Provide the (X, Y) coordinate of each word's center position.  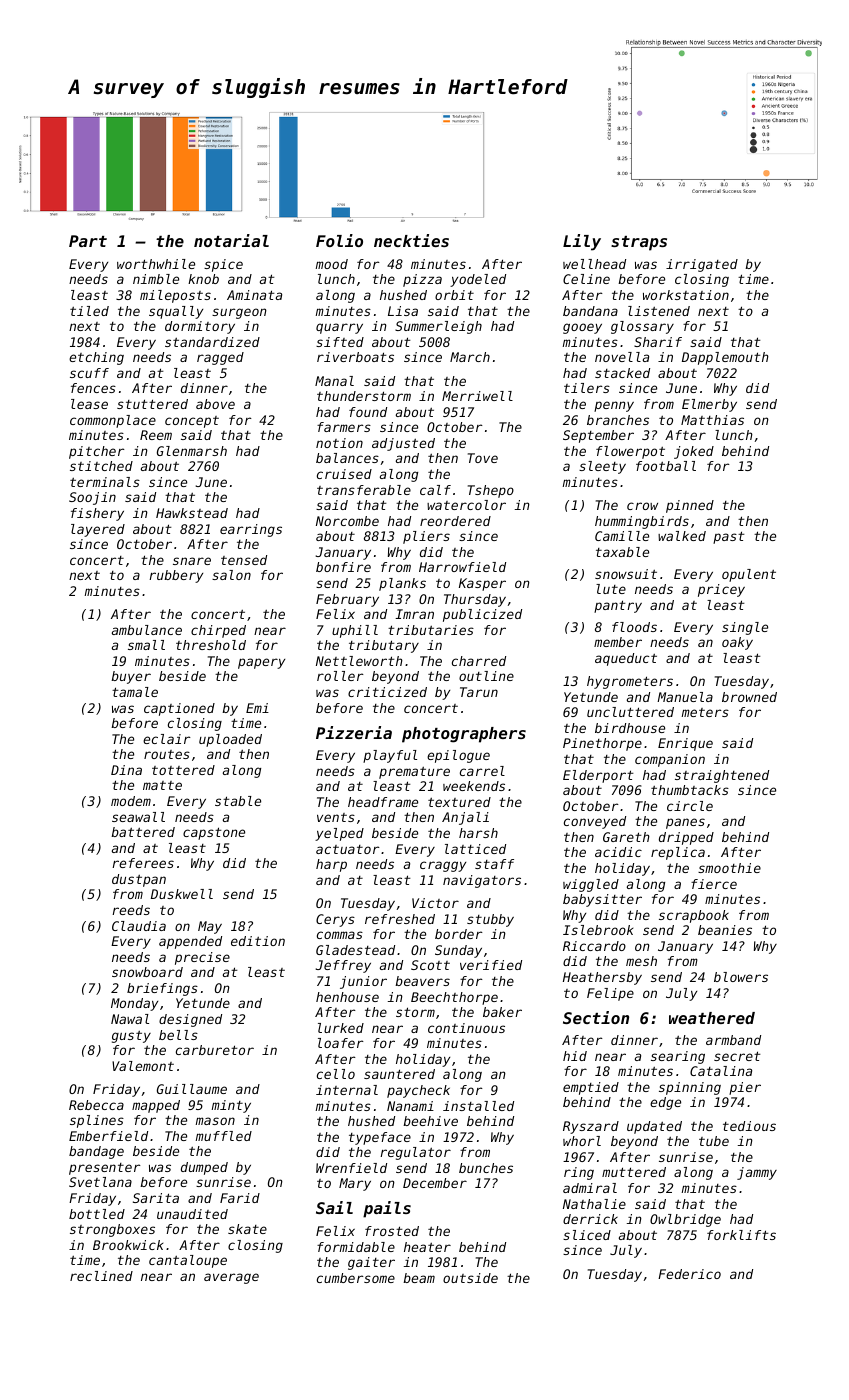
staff (494, 864)
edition (258, 941)
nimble (156, 279)
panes (685, 823)
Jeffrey (343, 966)
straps (639, 243)
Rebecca (96, 1105)
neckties (411, 240)
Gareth (626, 837)
